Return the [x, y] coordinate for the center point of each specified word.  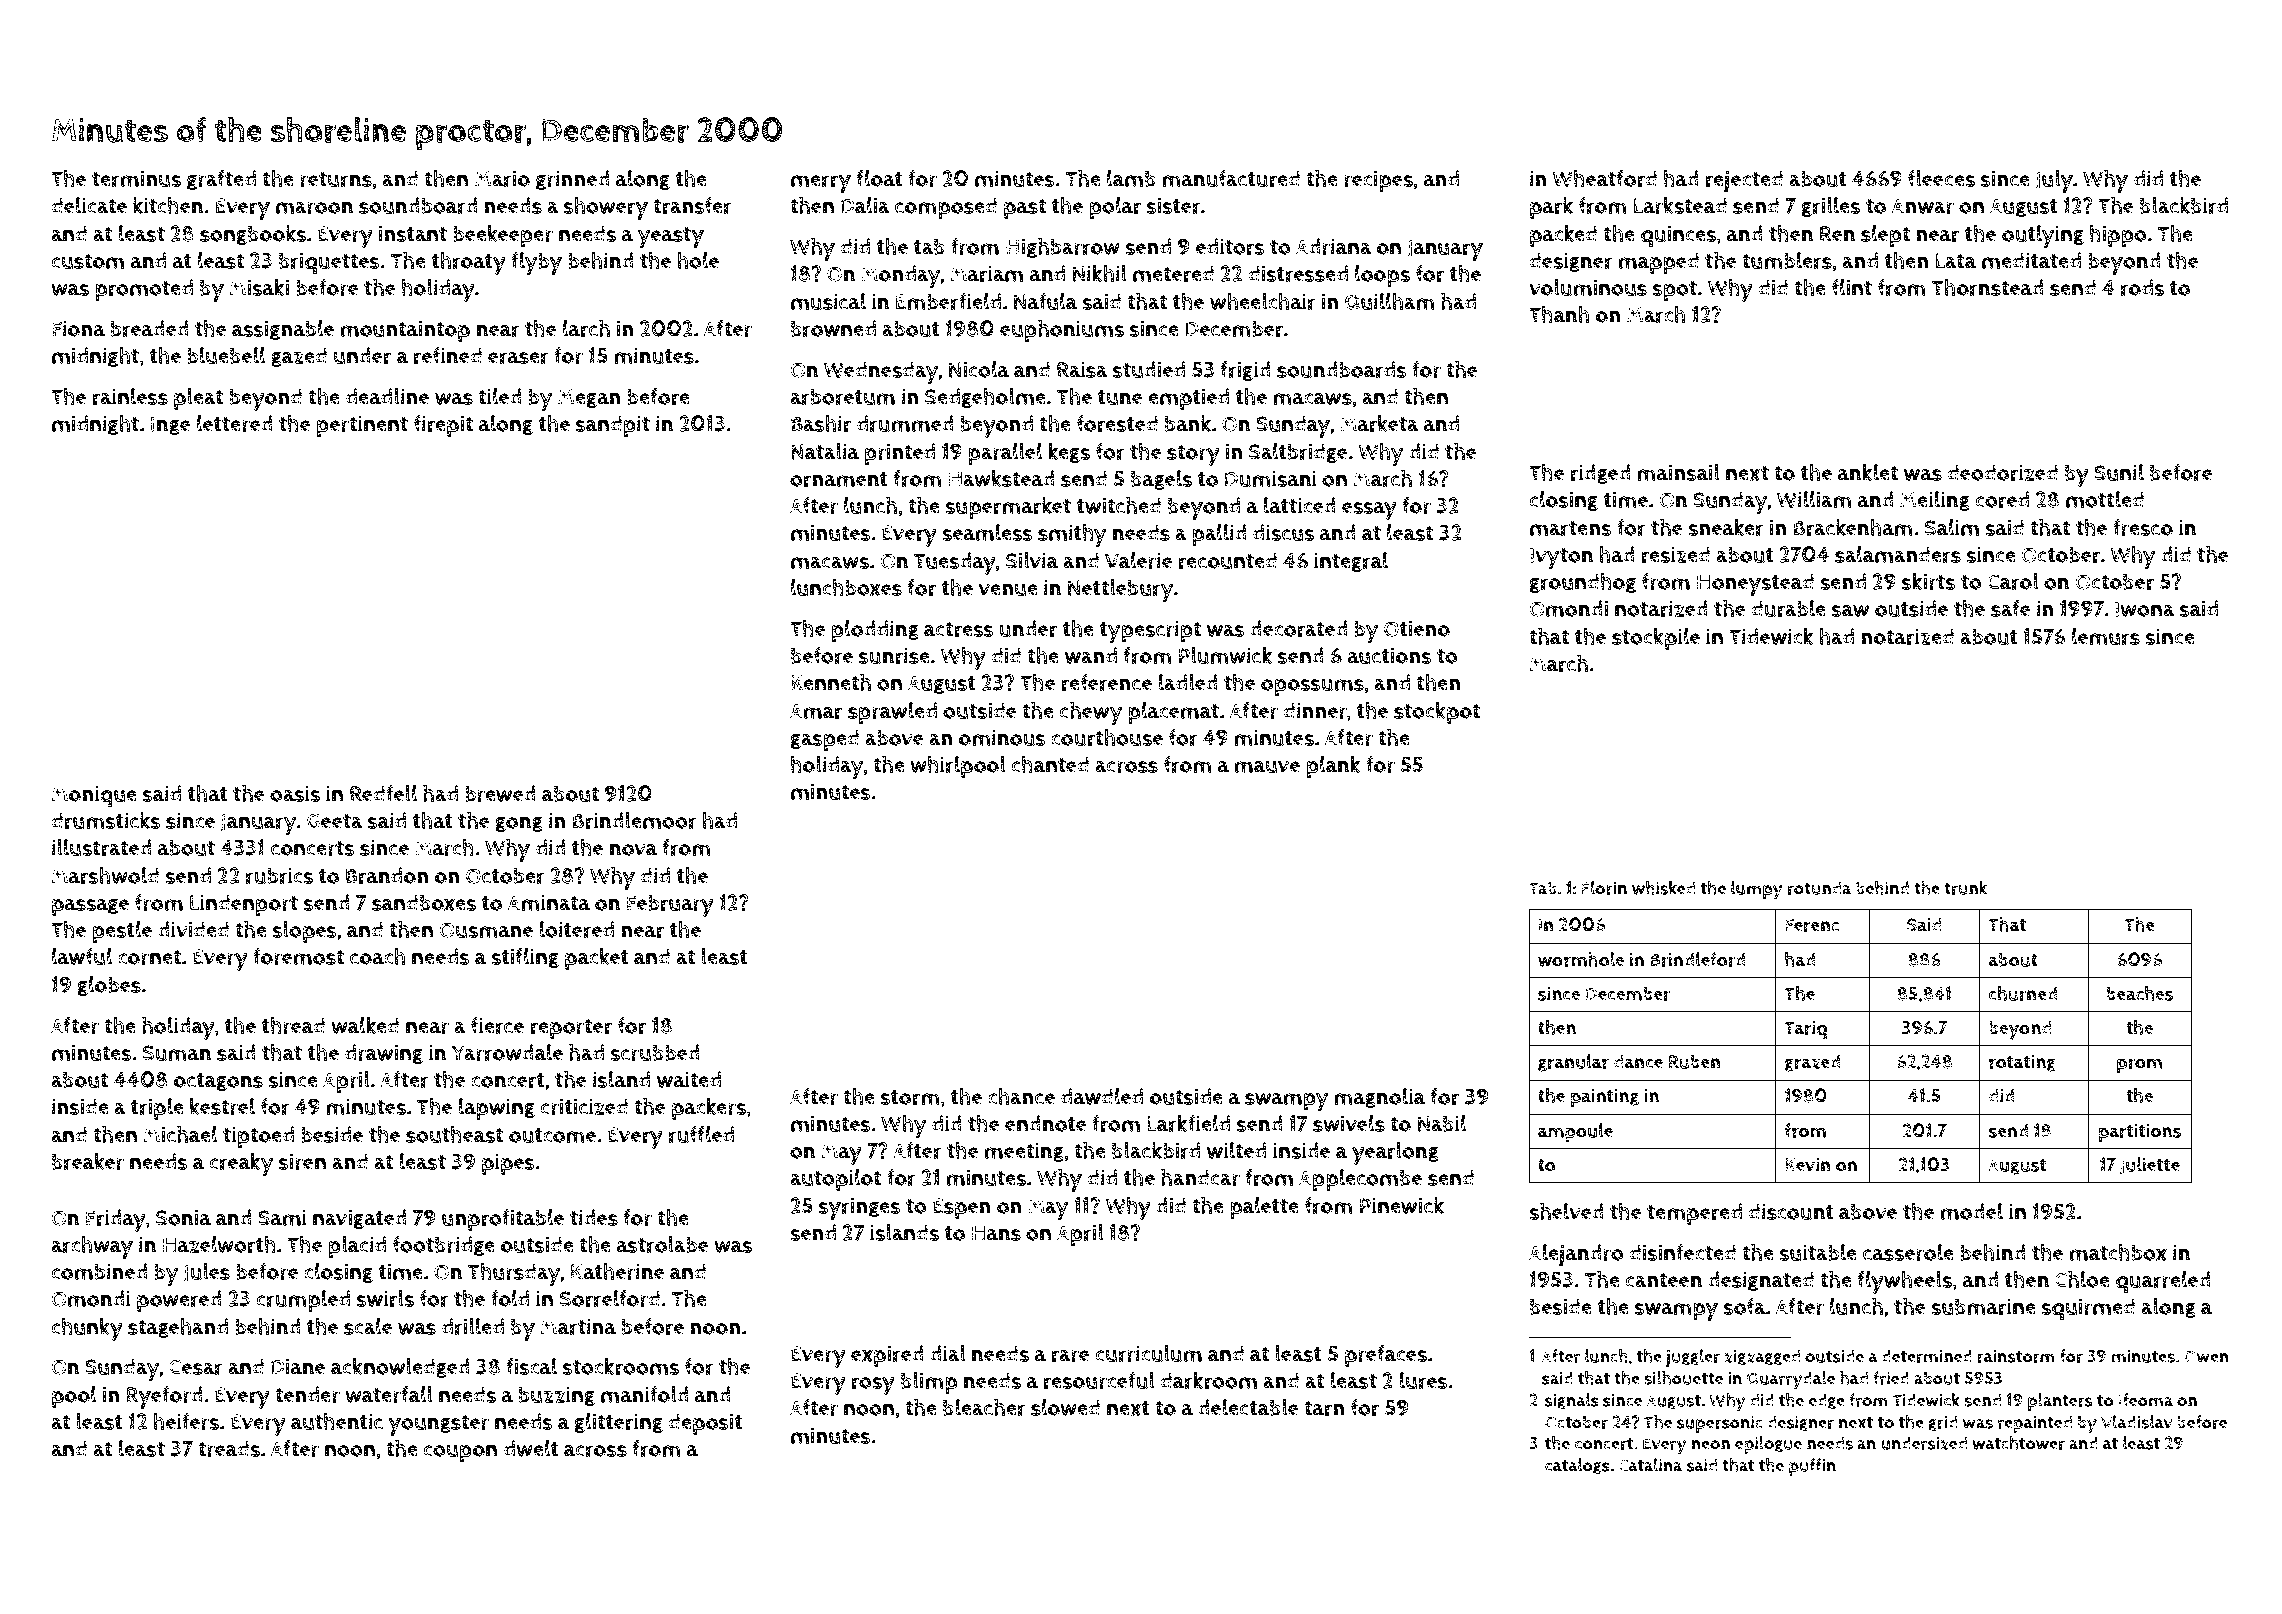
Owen [2206, 1356]
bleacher [984, 1407]
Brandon [387, 875]
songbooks [253, 235]
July [2054, 181]
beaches [2140, 993]
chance [1021, 1096]
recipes [1378, 181]
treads [229, 1448]
